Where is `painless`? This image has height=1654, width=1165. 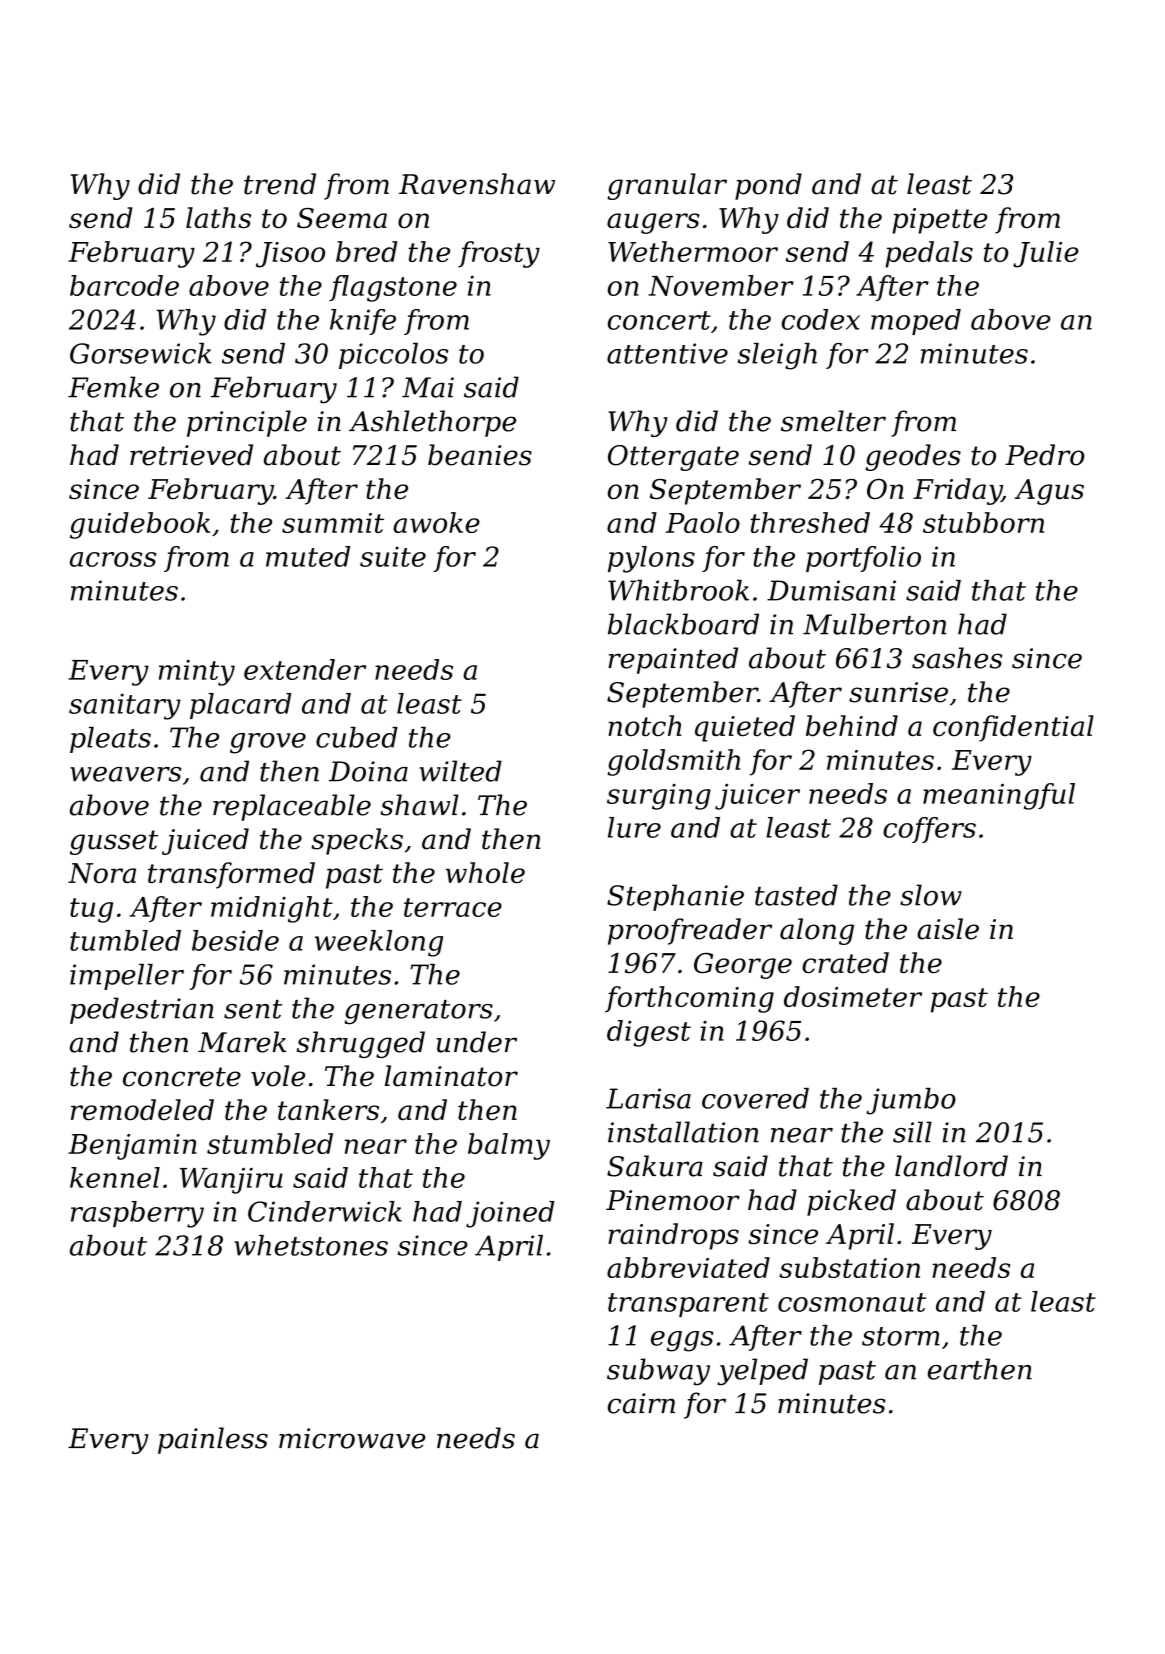
painless is located at coordinates (213, 1440).
